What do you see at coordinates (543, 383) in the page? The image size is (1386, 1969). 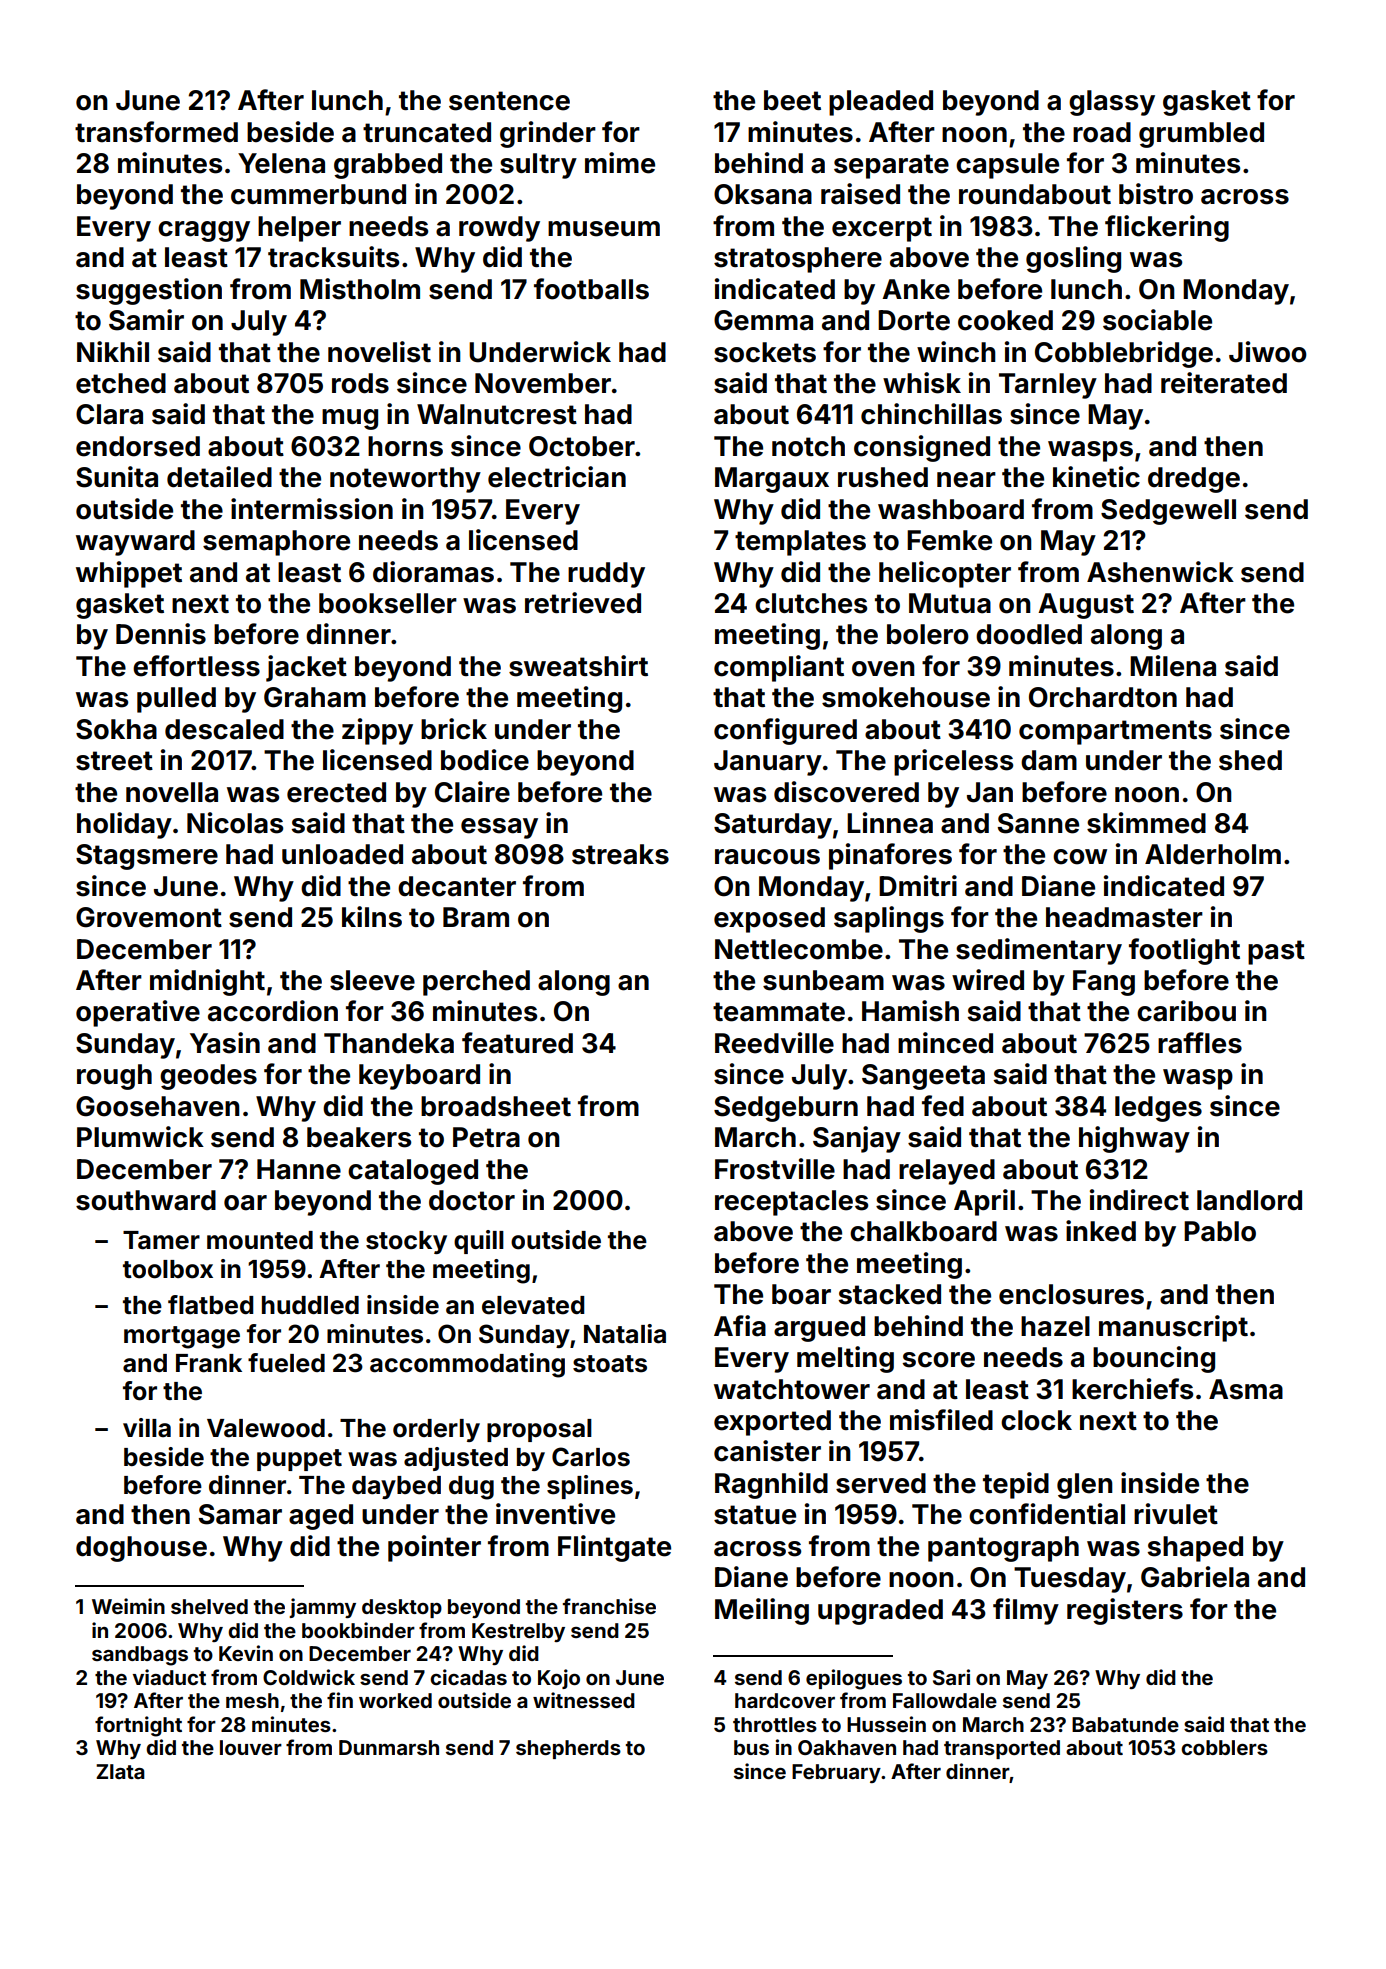 I see `November` at bounding box center [543, 383].
